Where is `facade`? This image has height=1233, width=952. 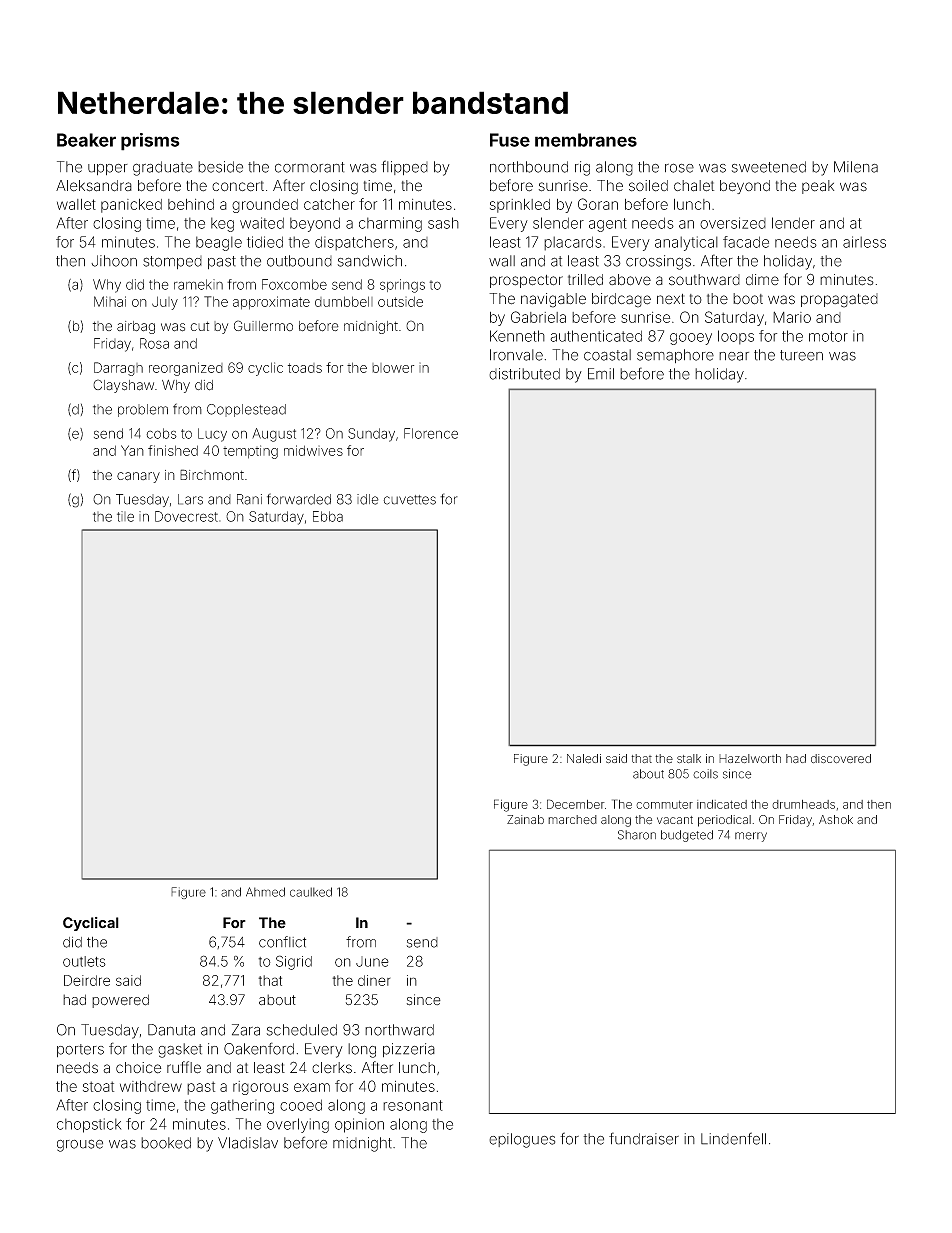
facade is located at coordinates (746, 242).
